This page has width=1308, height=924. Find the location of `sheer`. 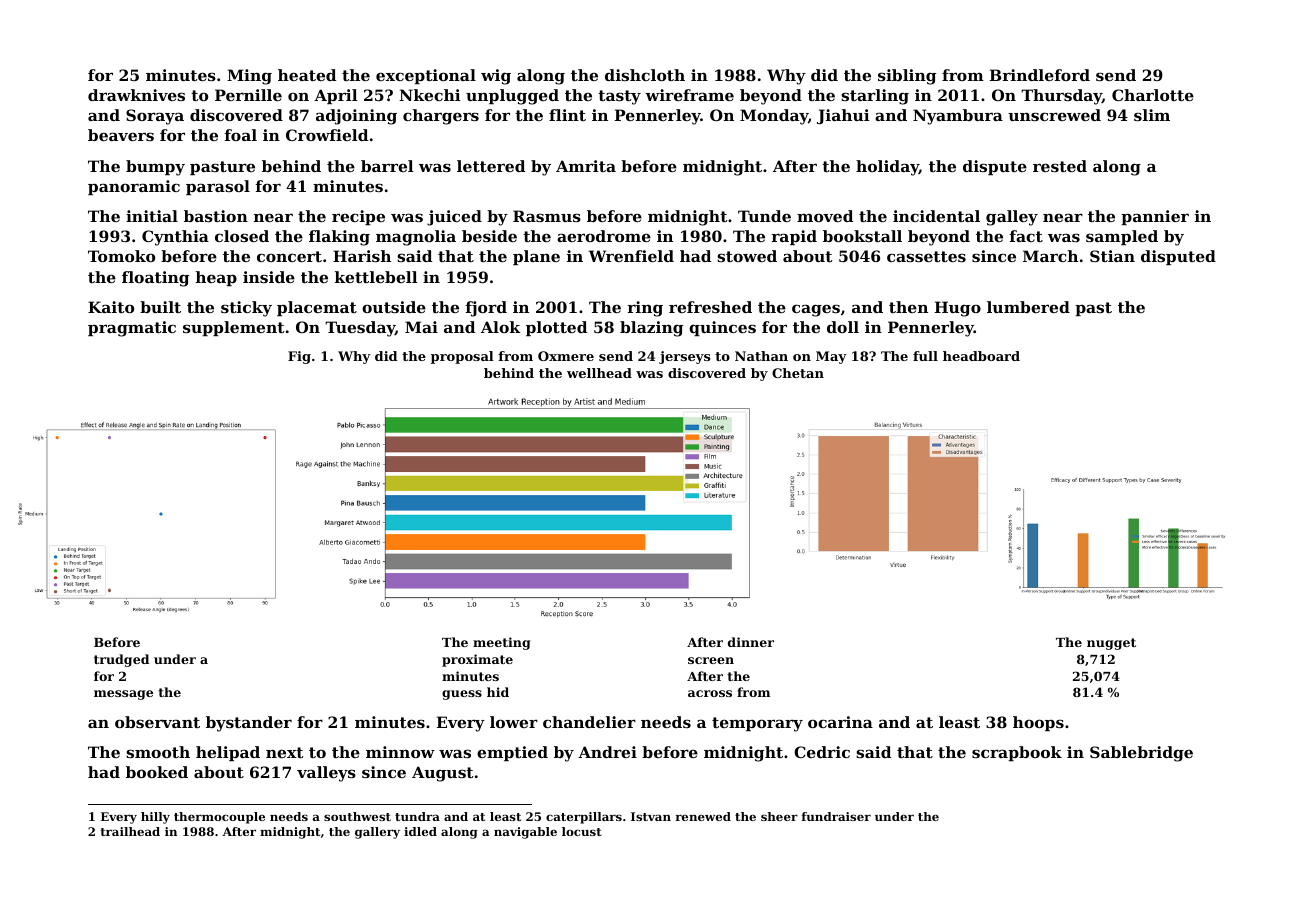

sheer is located at coordinates (779, 816).
